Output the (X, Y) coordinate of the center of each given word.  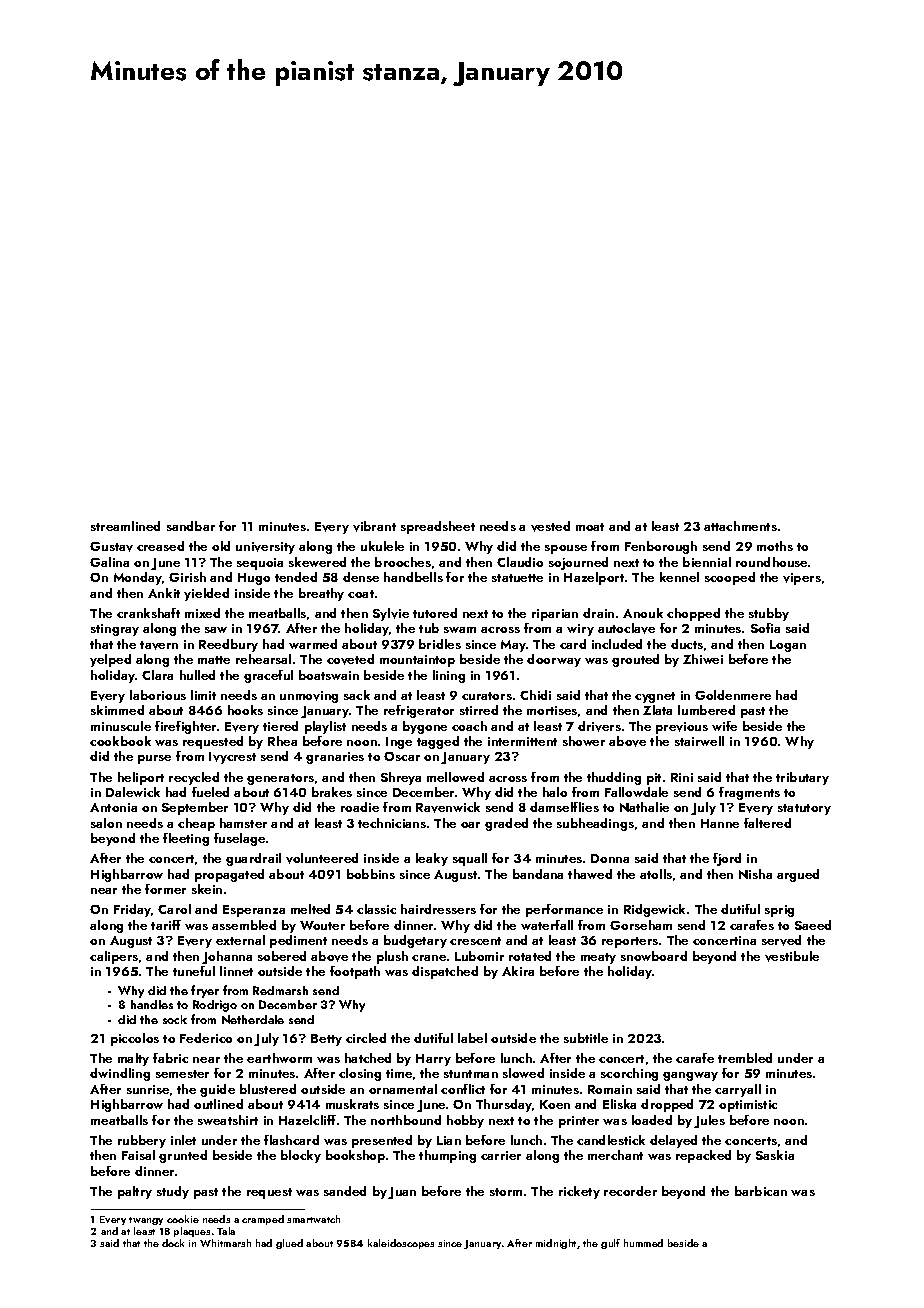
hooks (245, 710)
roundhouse (771, 562)
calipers (114, 957)
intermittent (522, 741)
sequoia (260, 564)
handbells (413, 577)
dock (173, 1243)
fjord (727, 859)
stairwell (699, 741)
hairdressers (438, 909)
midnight (556, 1244)
